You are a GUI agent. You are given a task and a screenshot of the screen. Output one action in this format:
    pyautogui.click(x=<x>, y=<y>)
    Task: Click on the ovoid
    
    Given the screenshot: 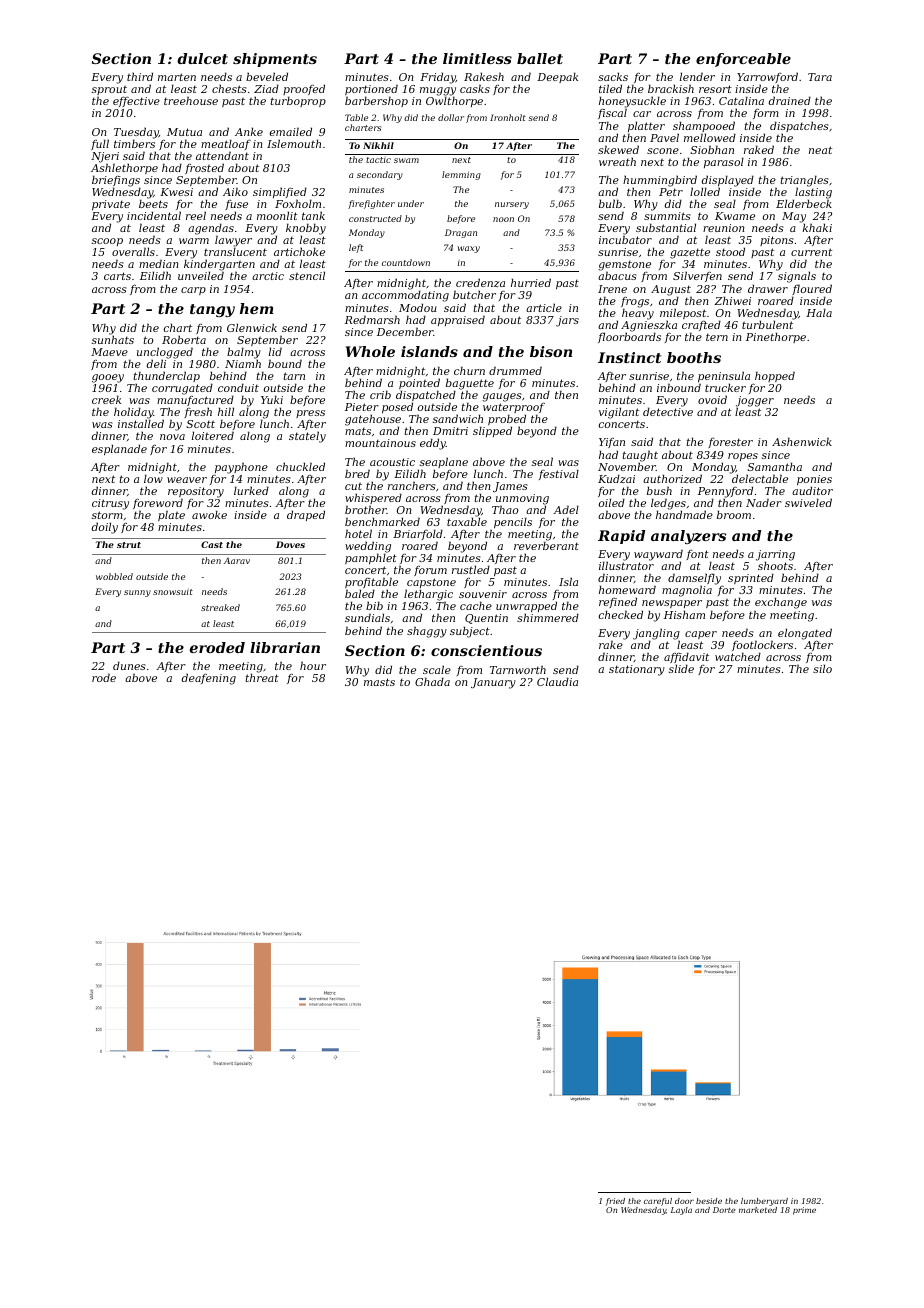 What is the action you would take?
    pyautogui.click(x=712, y=399)
